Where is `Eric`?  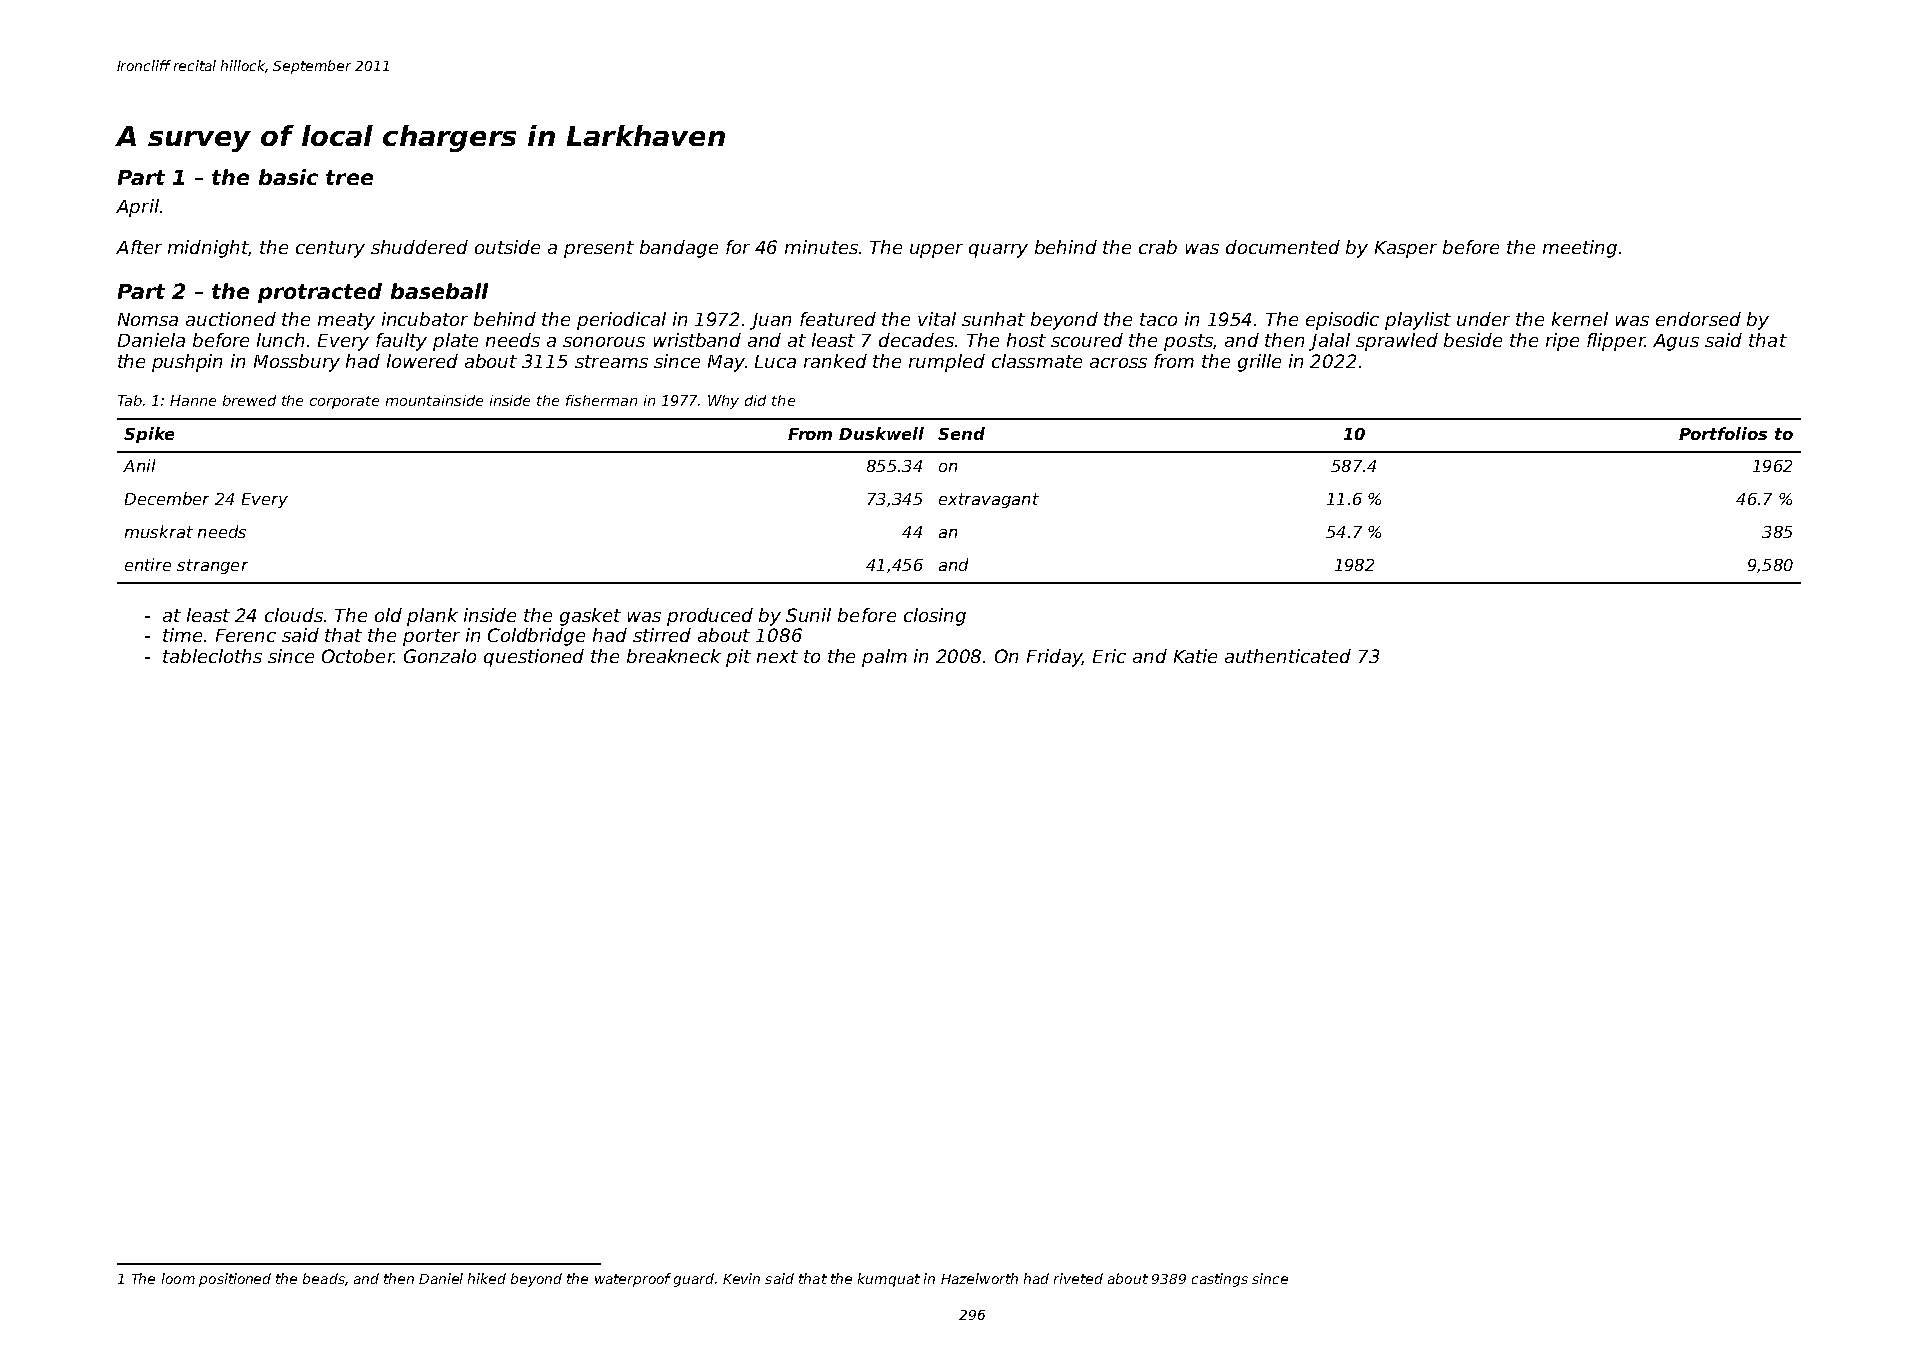
Eric is located at coordinates (1109, 656).
